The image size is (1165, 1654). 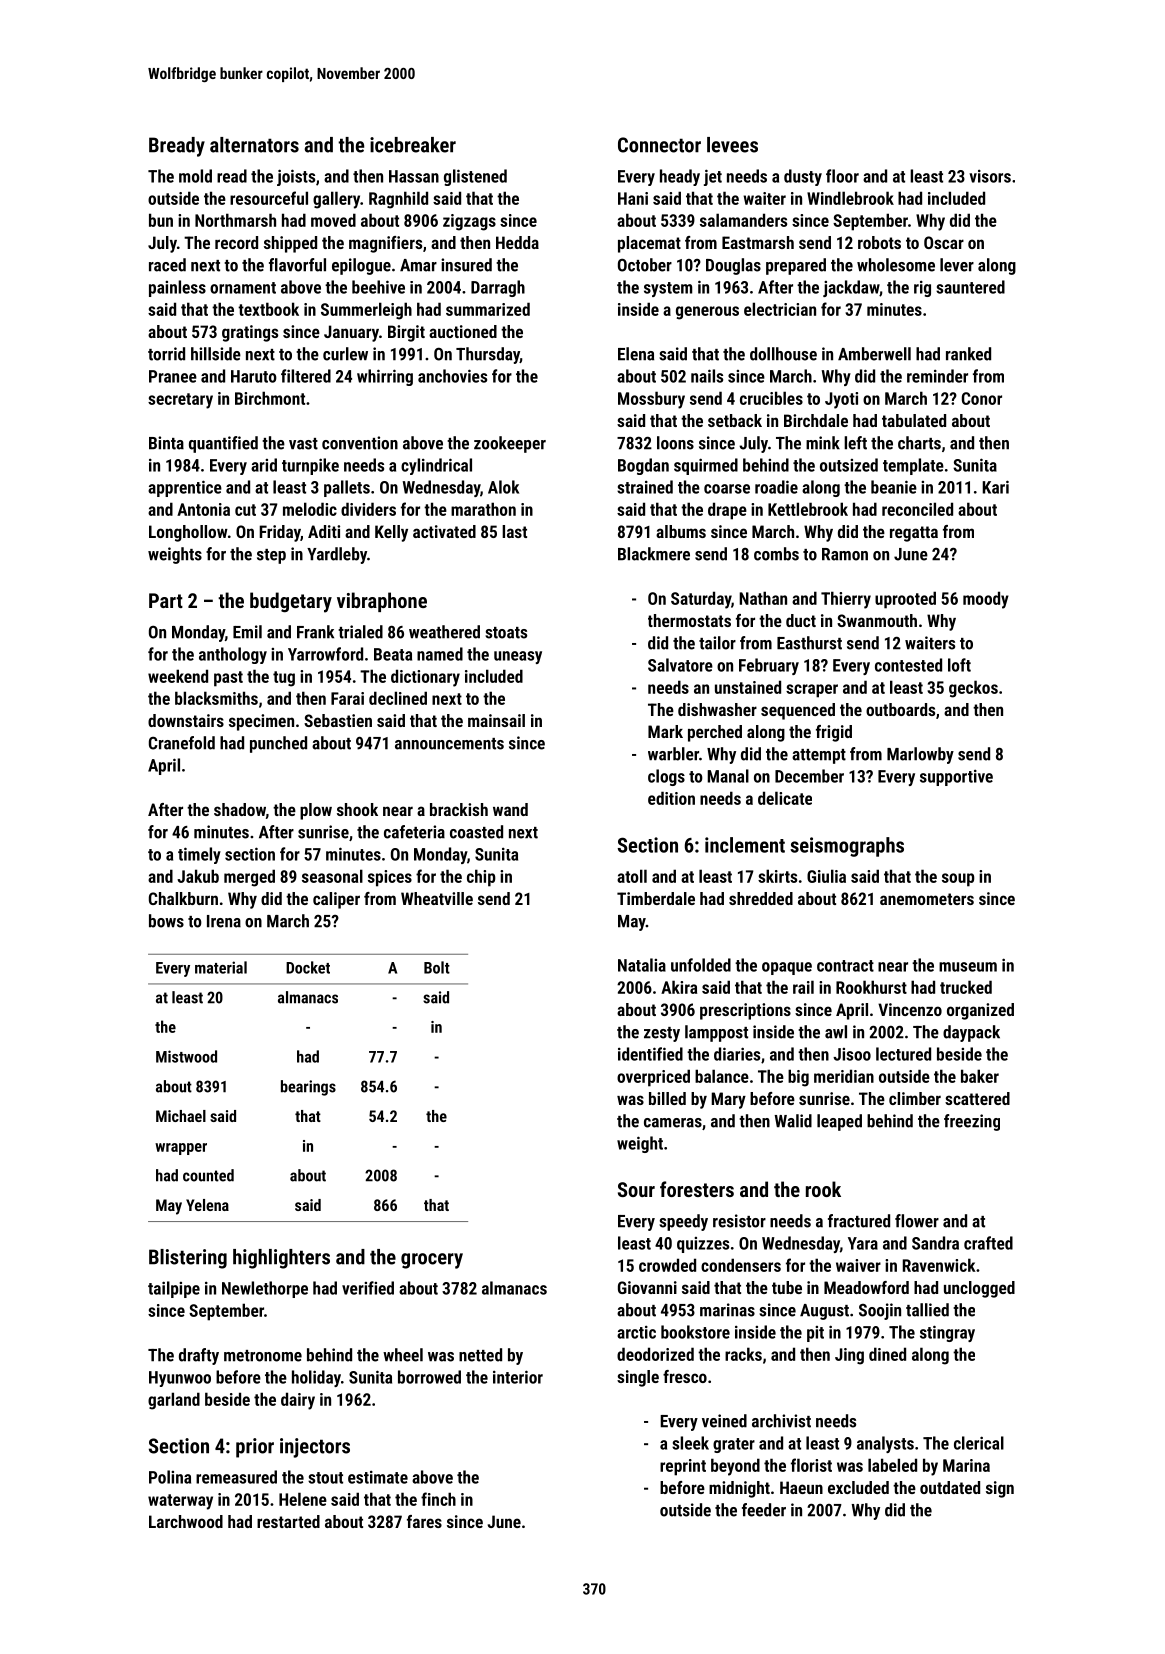 I want to click on metronome, so click(x=263, y=1356).
